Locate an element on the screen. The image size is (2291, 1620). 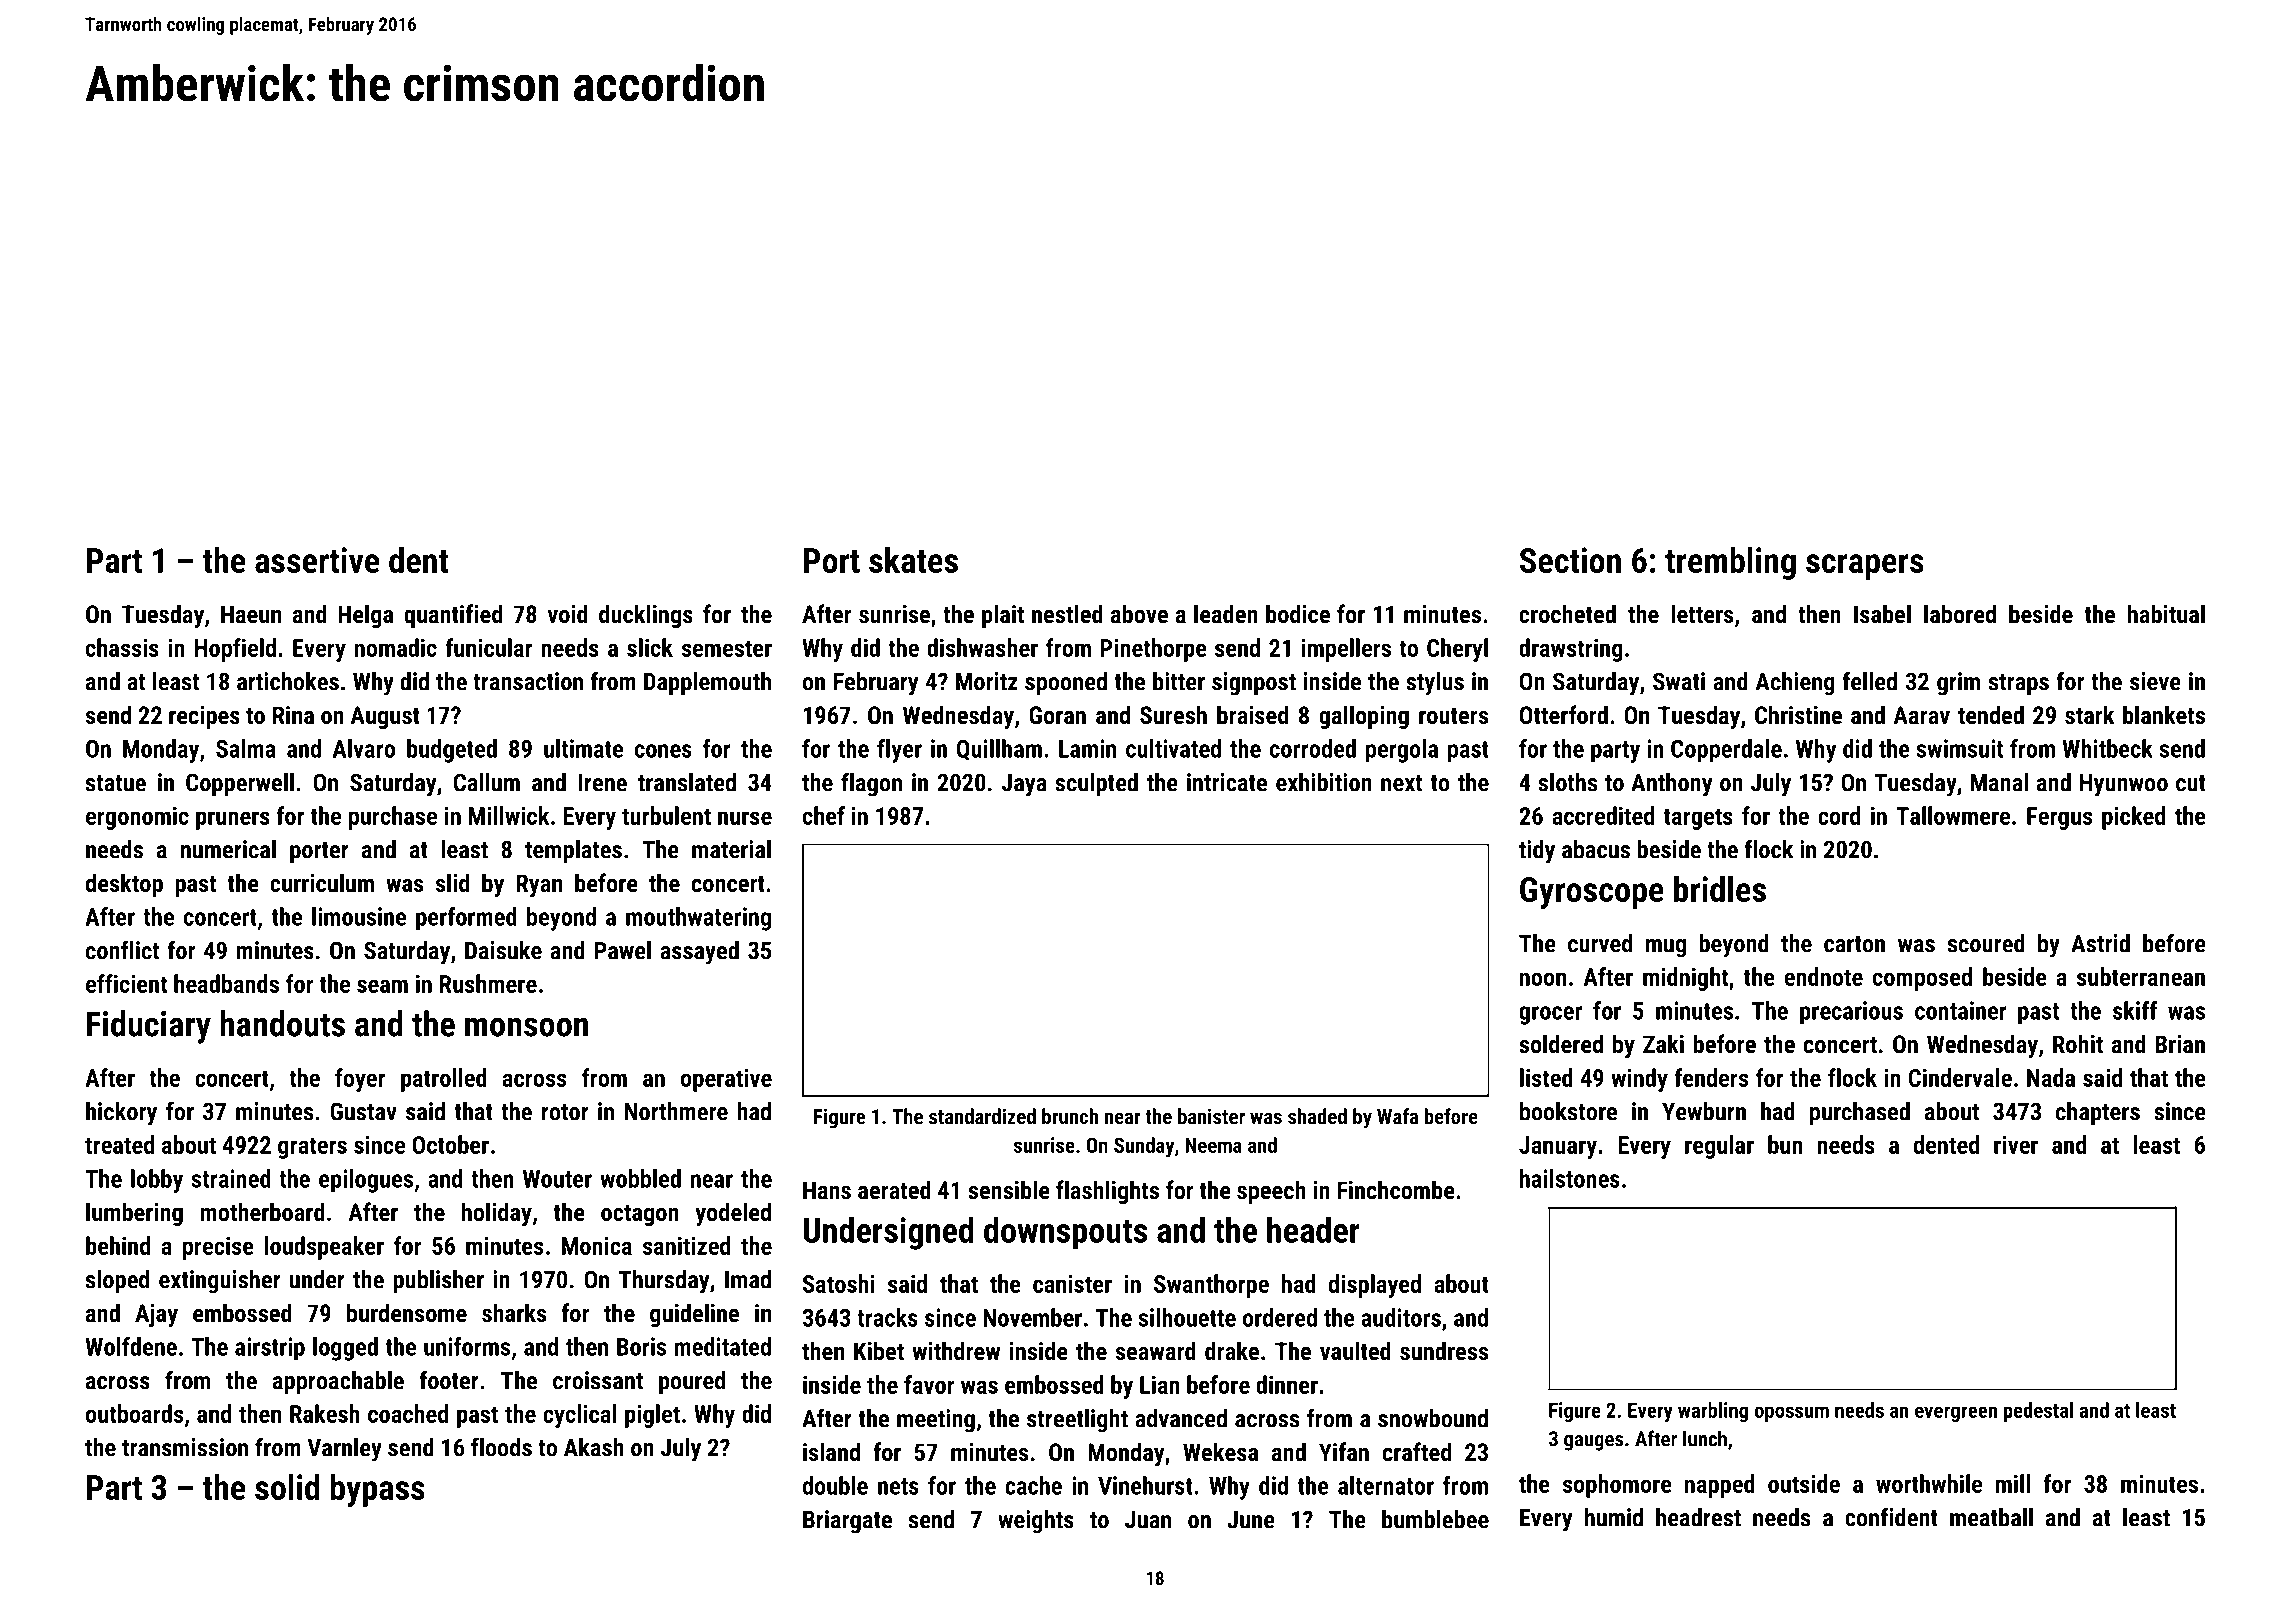
Goran is located at coordinates (1057, 715).
